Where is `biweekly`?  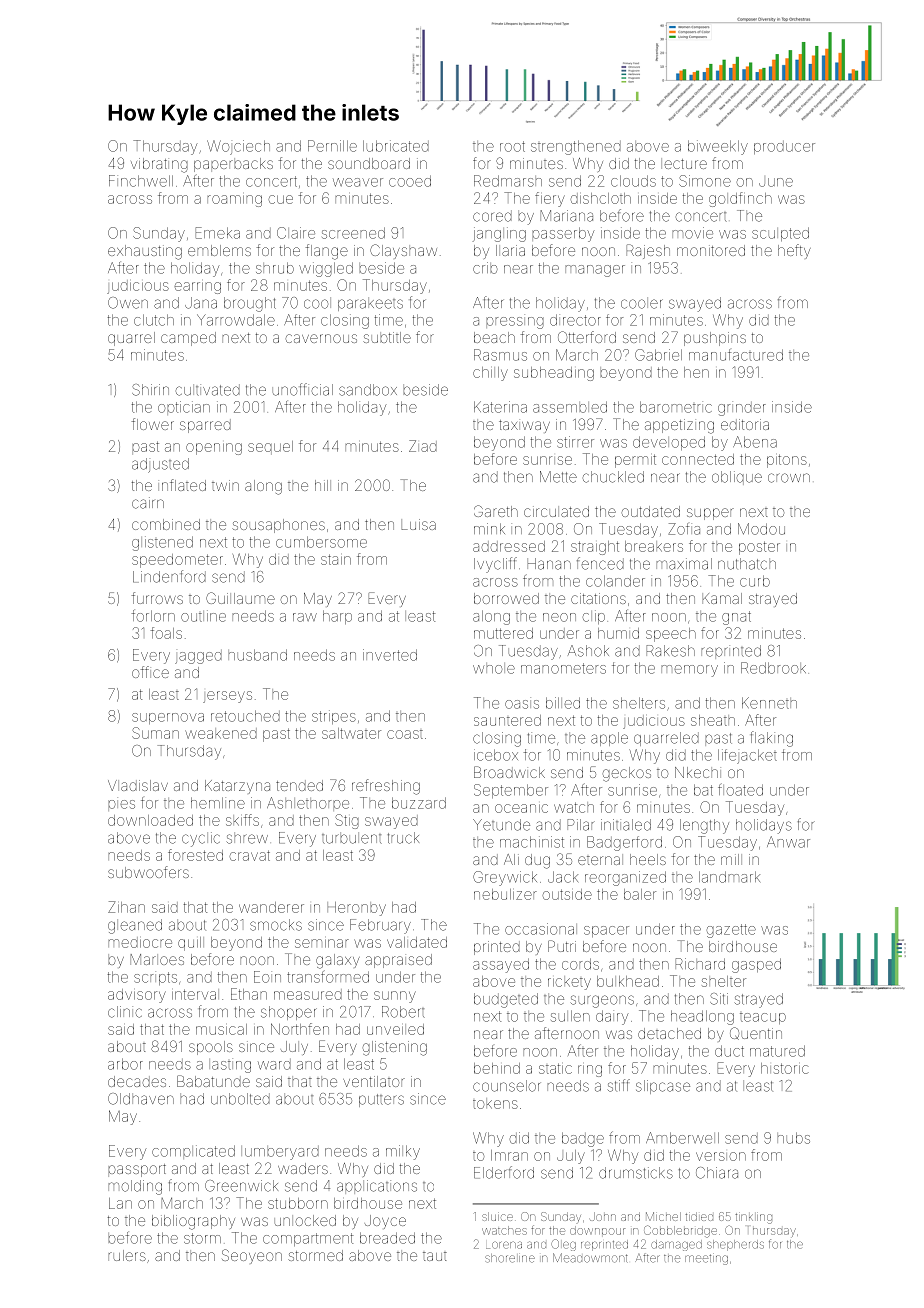 biweekly is located at coordinates (718, 147).
